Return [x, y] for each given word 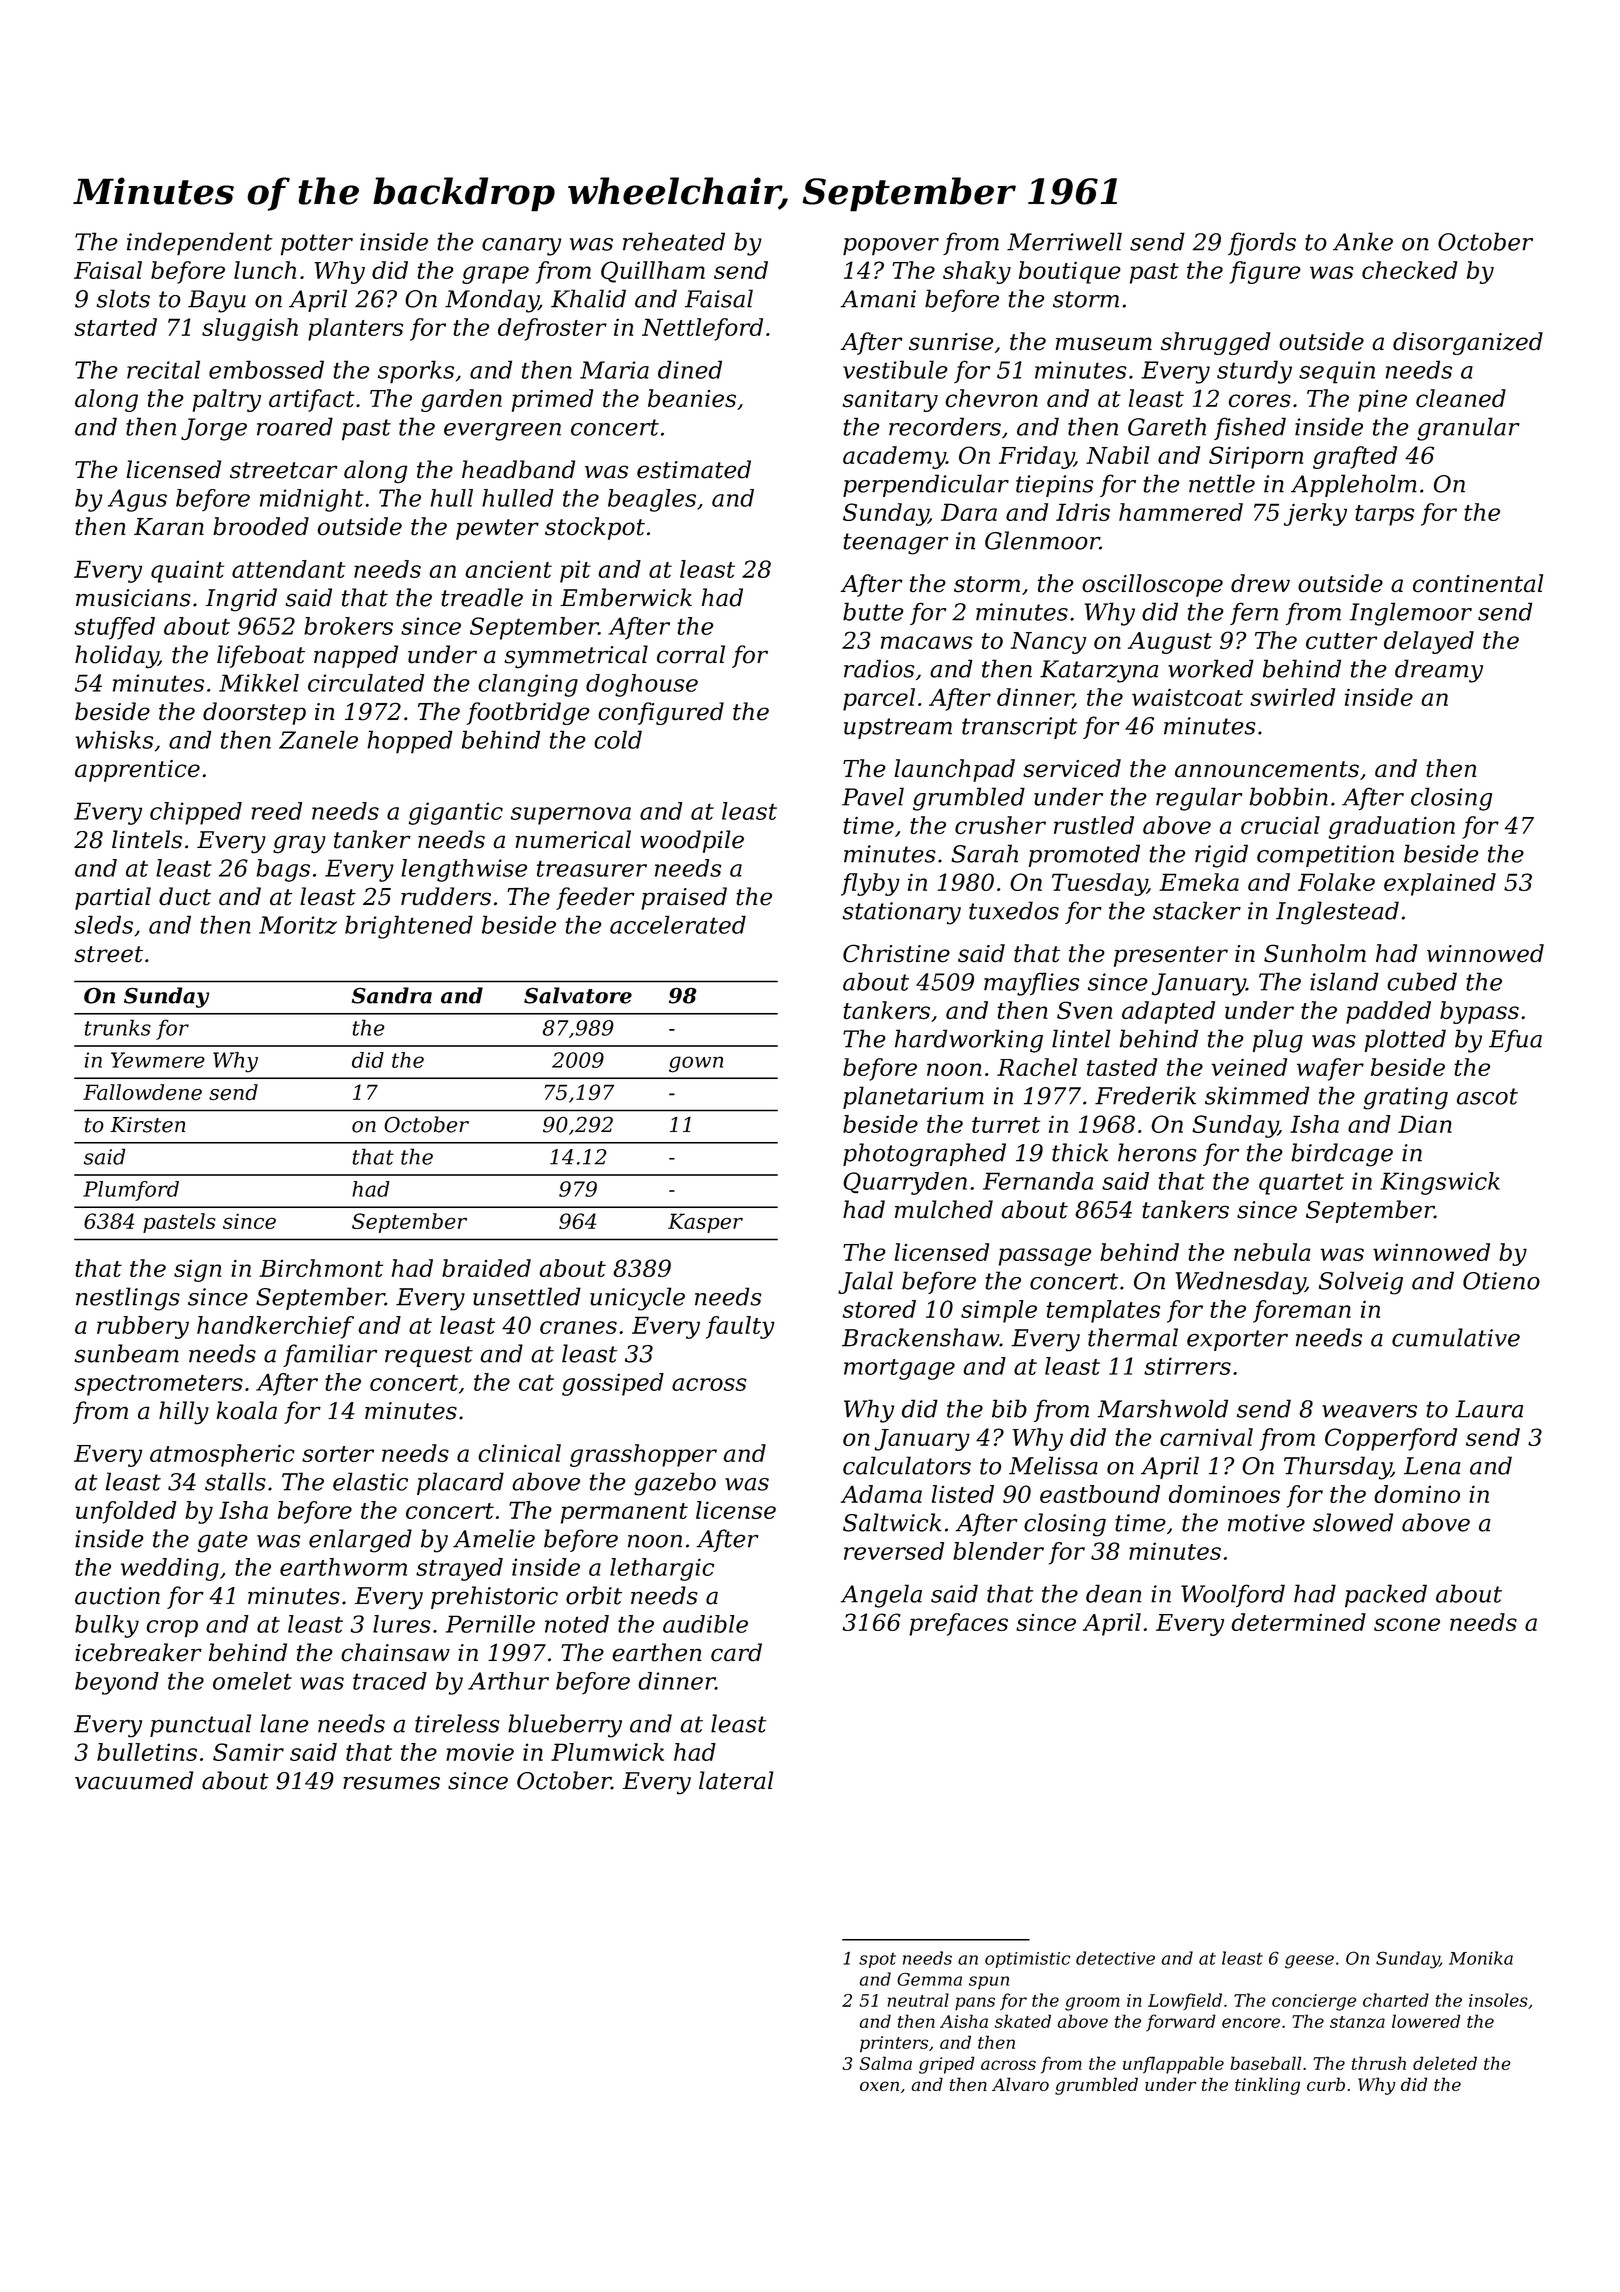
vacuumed [134, 1780]
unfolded [126, 1512]
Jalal [865, 1282]
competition [1325, 856]
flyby [870, 884]
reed [277, 811]
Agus [137, 500]
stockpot [595, 528]
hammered [1181, 512]
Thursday [1337, 1468]
